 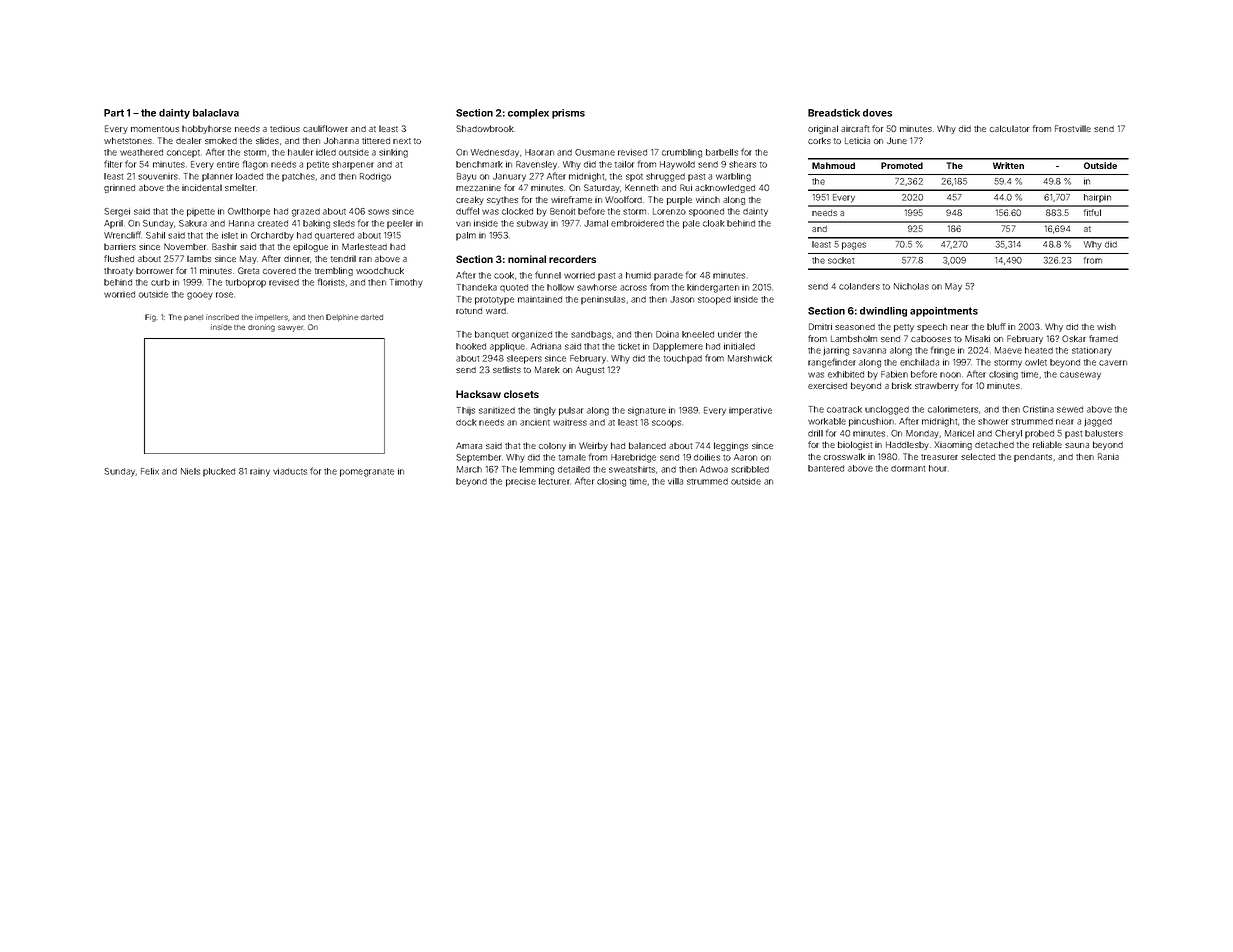 I want to click on Breadstick, so click(x=834, y=113).
